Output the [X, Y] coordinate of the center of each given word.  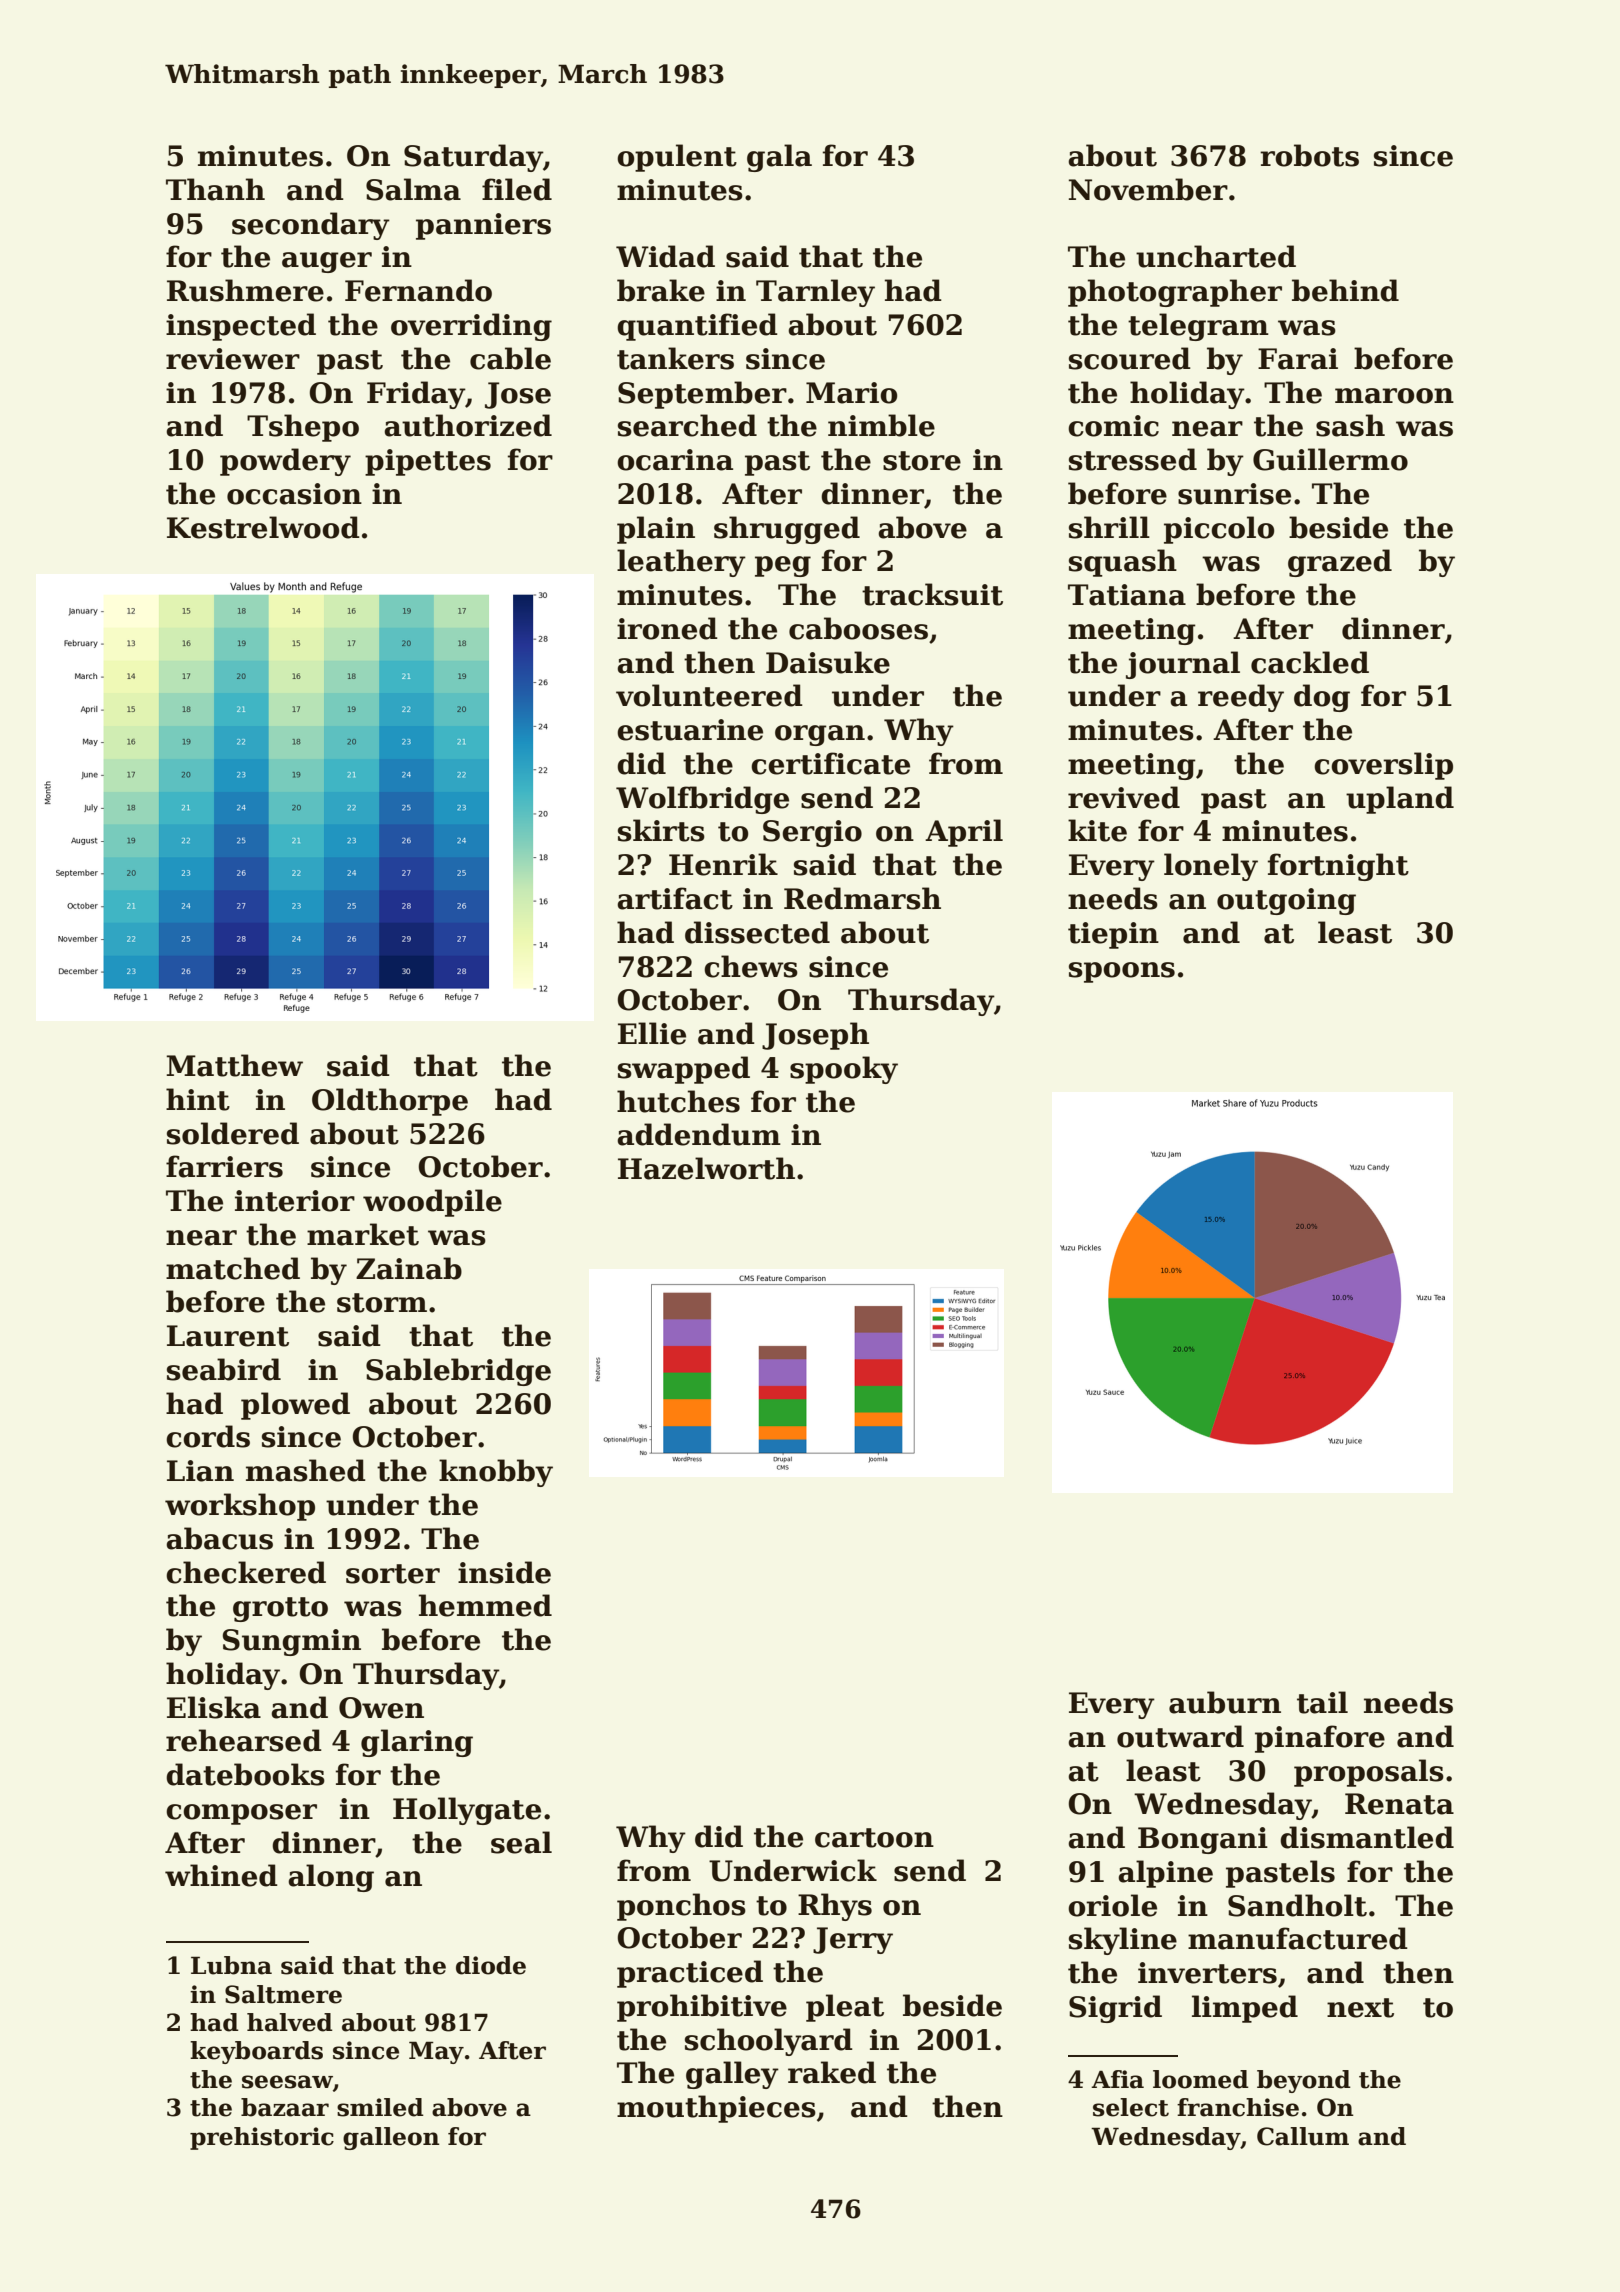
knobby [496, 1473]
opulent [677, 158]
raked [832, 2072]
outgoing [1286, 901]
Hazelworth [706, 1168]
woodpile [432, 1203]
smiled [380, 2107]
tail [1322, 1702]
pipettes [428, 462]
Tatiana [1127, 595]
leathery [681, 563]
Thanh [215, 189]
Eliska [214, 1707]
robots [1309, 155]
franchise [1238, 2107]
